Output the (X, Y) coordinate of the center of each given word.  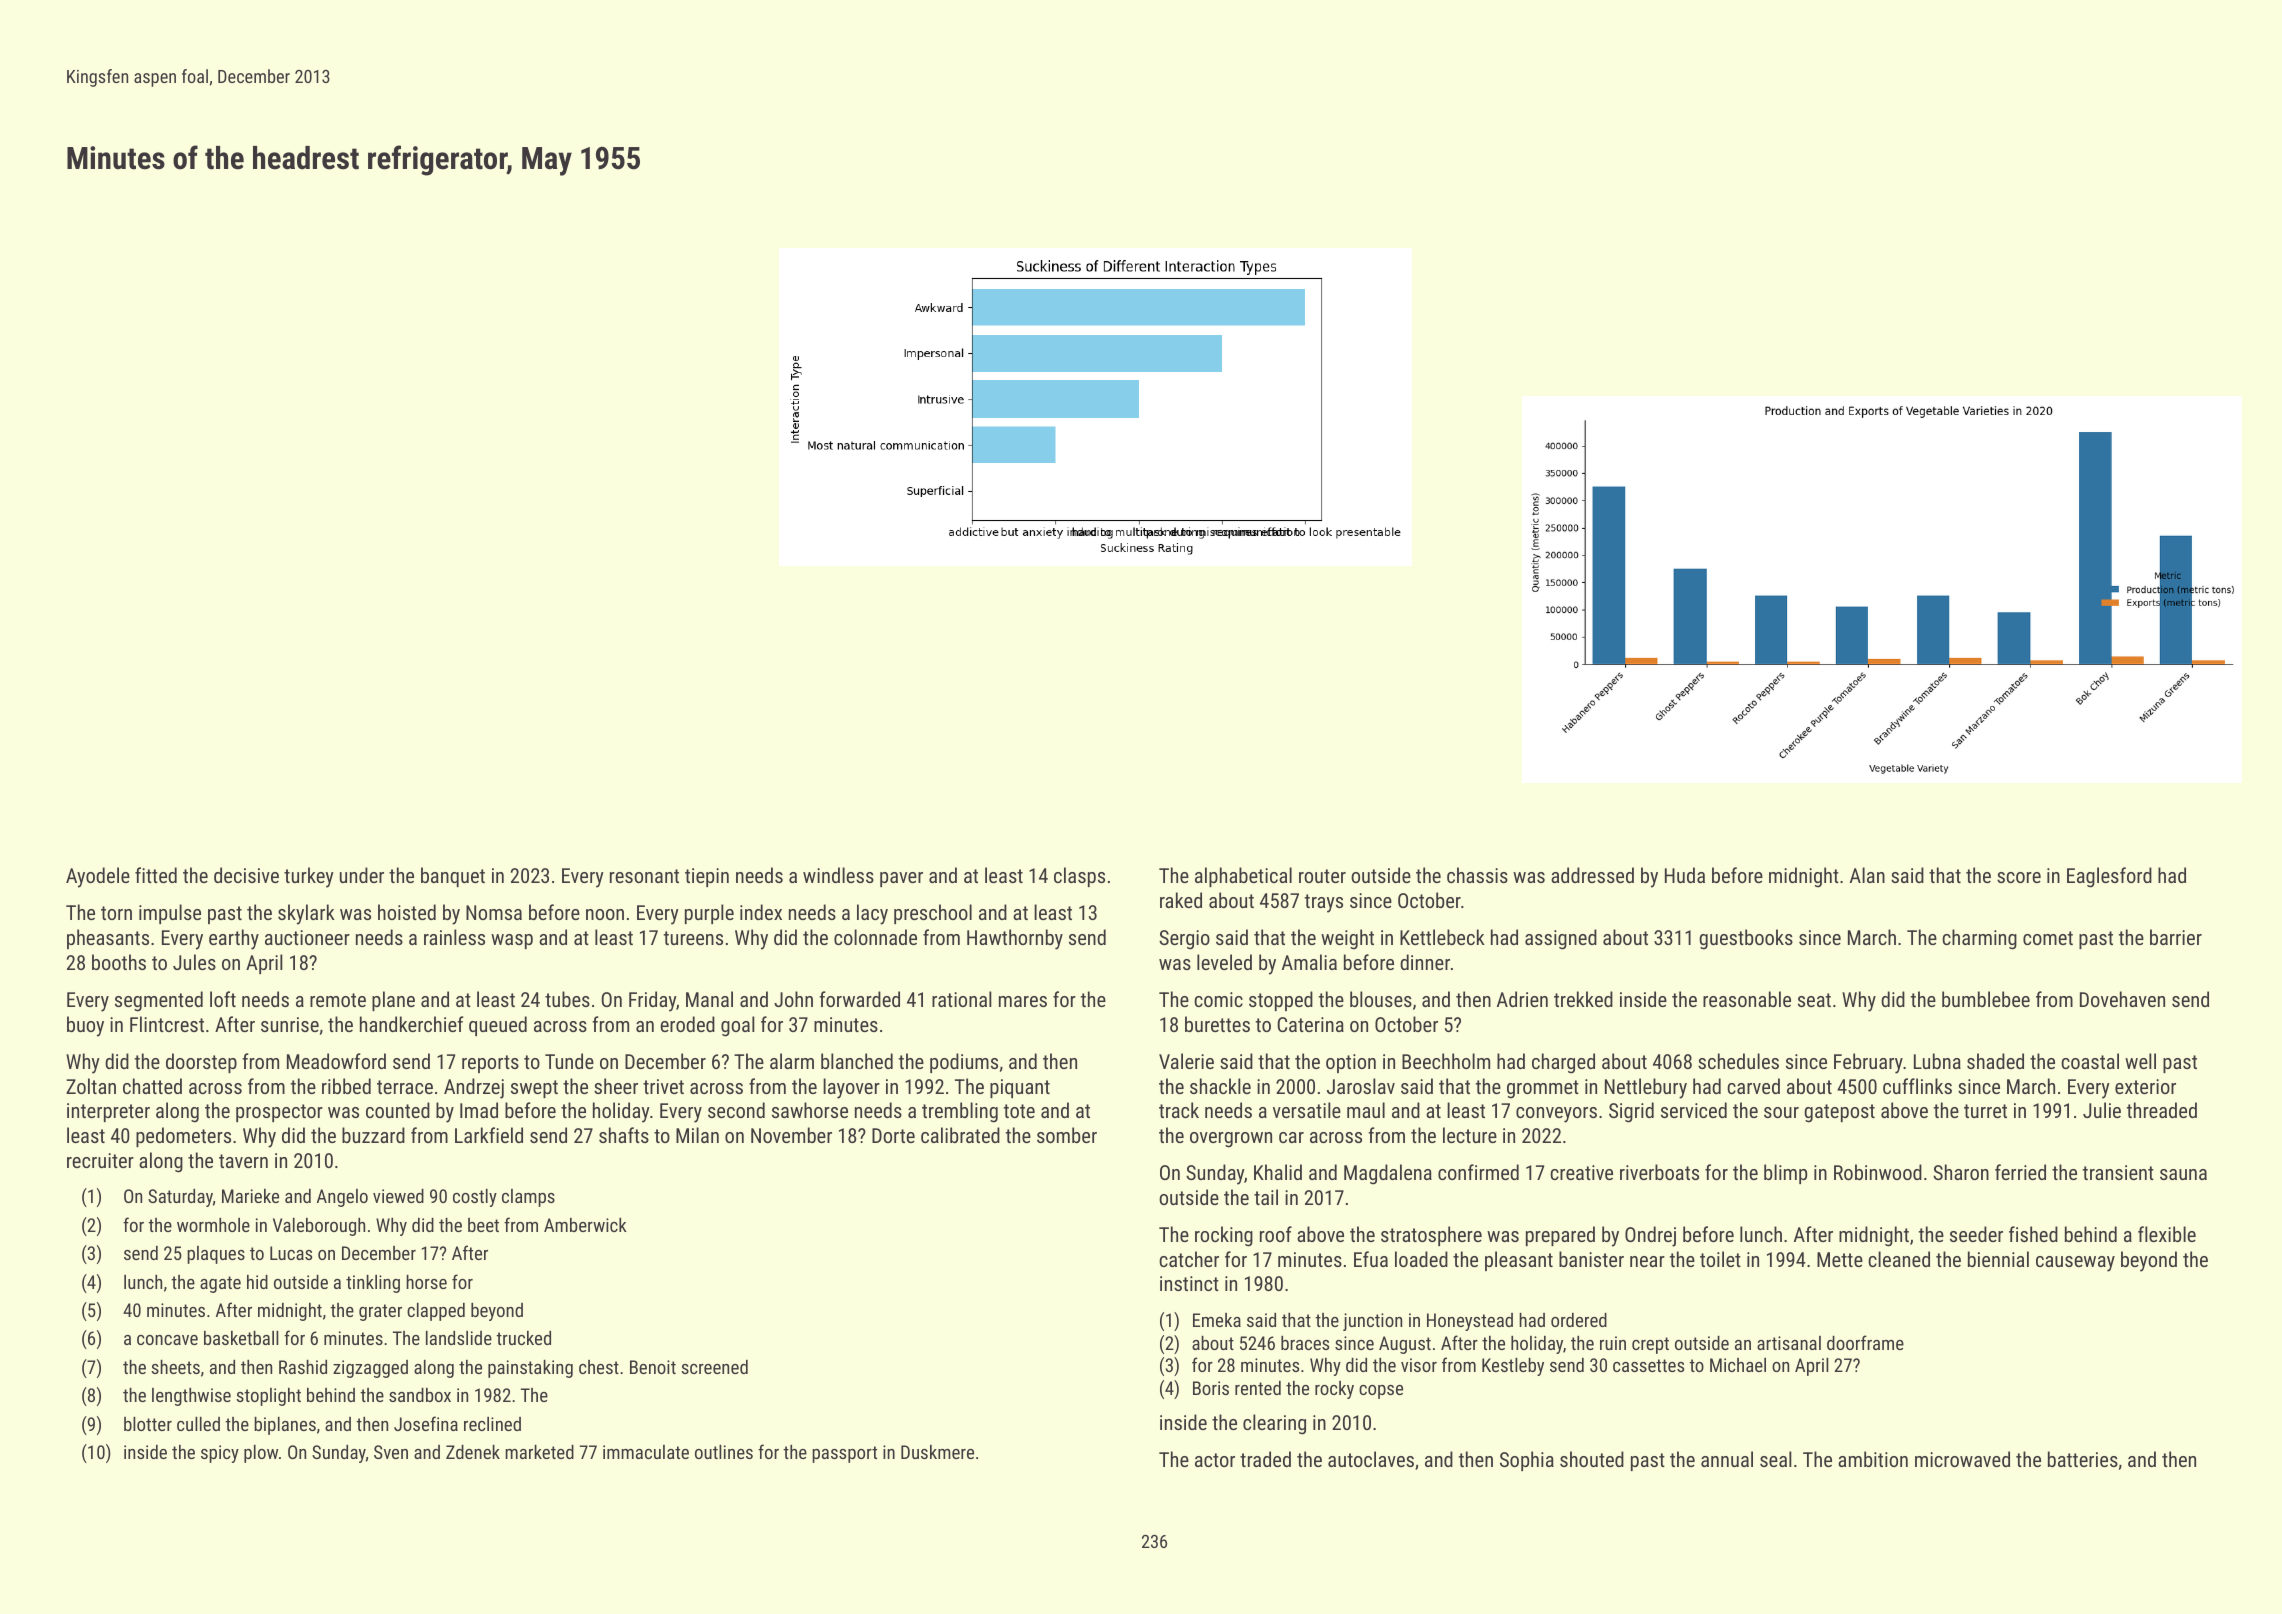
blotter (148, 1424)
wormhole (213, 1225)
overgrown (1231, 1140)
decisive (246, 875)
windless (838, 875)
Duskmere (937, 1452)
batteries (2083, 1459)
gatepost (1839, 1113)
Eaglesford (2109, 877)
